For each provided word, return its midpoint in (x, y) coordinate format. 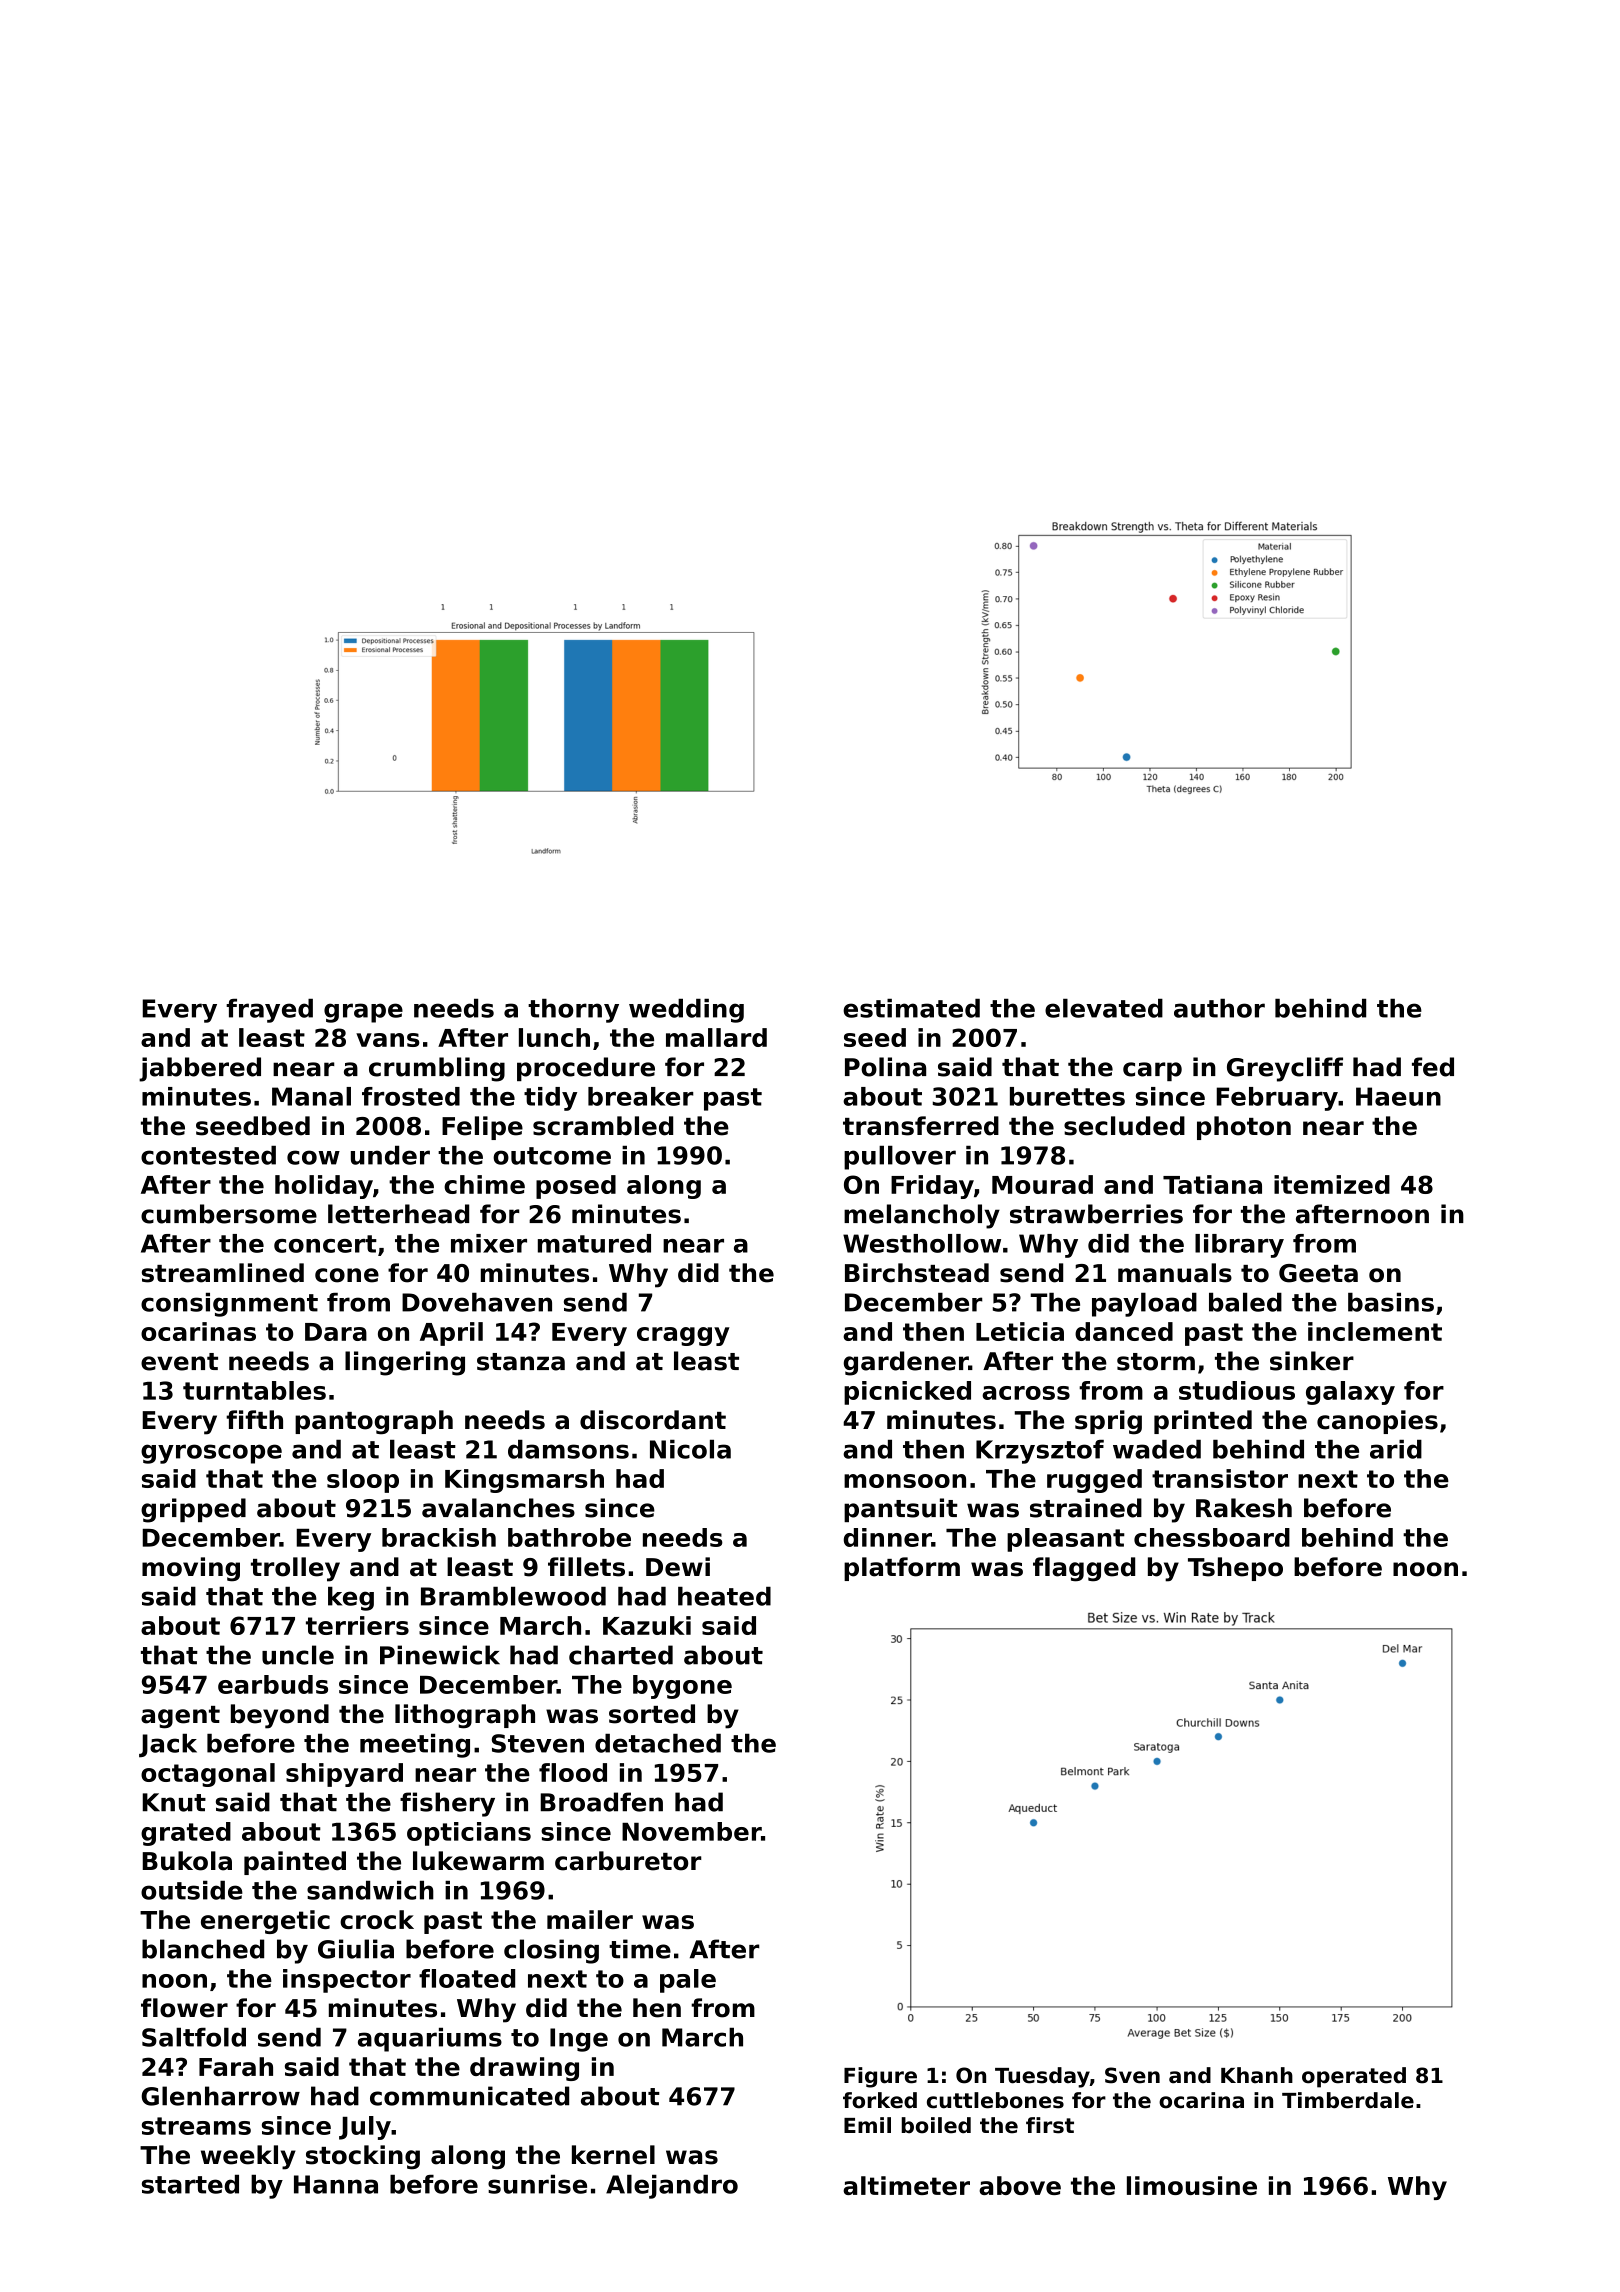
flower (184, 2008)
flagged (1084, 1569)
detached (658, 1743)
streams (196, 2126)
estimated (911, 1008)
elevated (1104, 1008)
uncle (298, 1655)
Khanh (1257, 2075)
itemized (1332, 1184)
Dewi (678, 1567)
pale (688, 1981)
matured (594, 1243)
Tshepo (1235, 1569)
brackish (439, 1537)
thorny (573, 1011)
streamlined (223, 1273)
